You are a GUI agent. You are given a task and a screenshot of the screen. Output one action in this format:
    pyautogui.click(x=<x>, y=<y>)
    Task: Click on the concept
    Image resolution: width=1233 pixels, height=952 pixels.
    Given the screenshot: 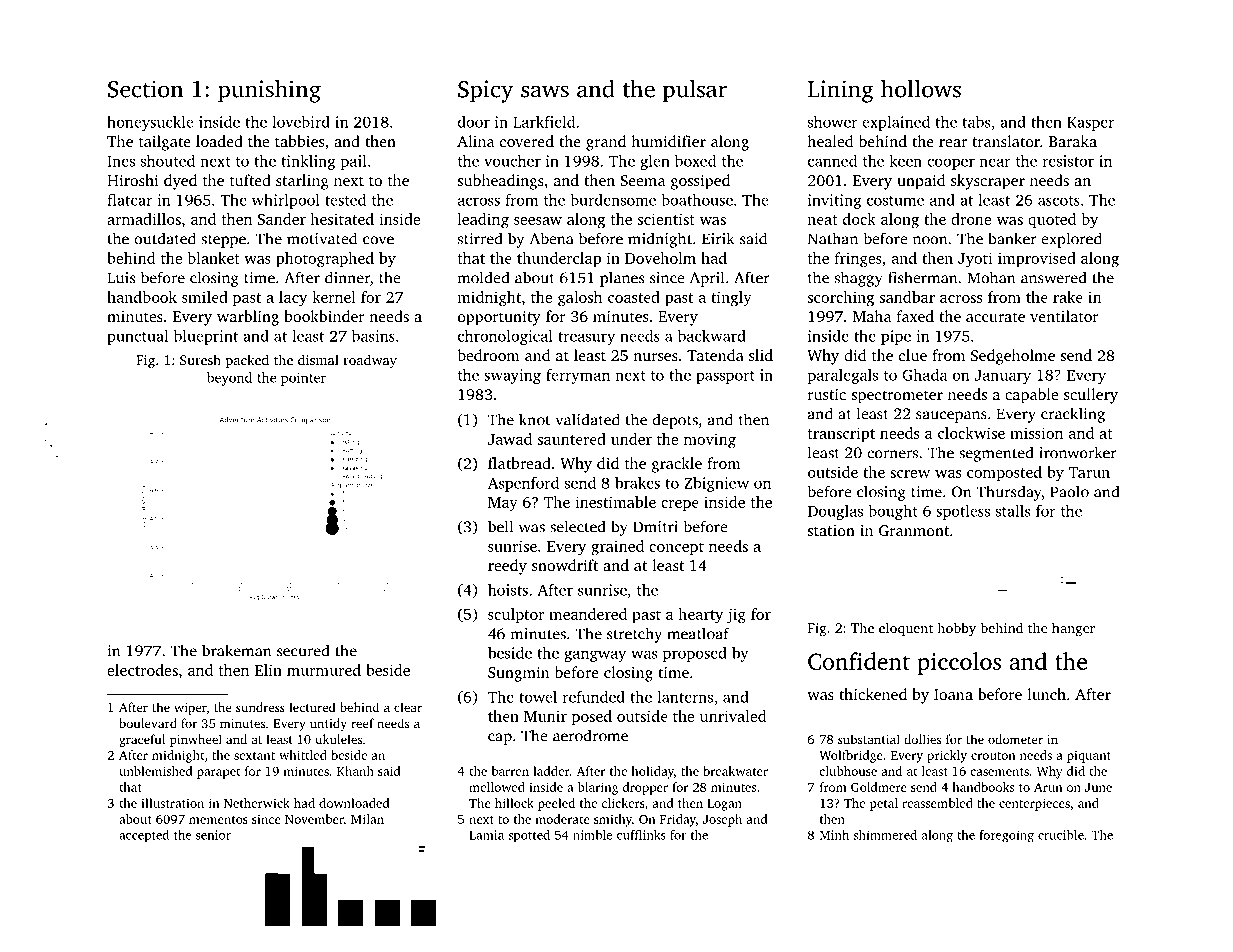 What is the action you would take?
    pyautogui.click(x=676, y=548)
